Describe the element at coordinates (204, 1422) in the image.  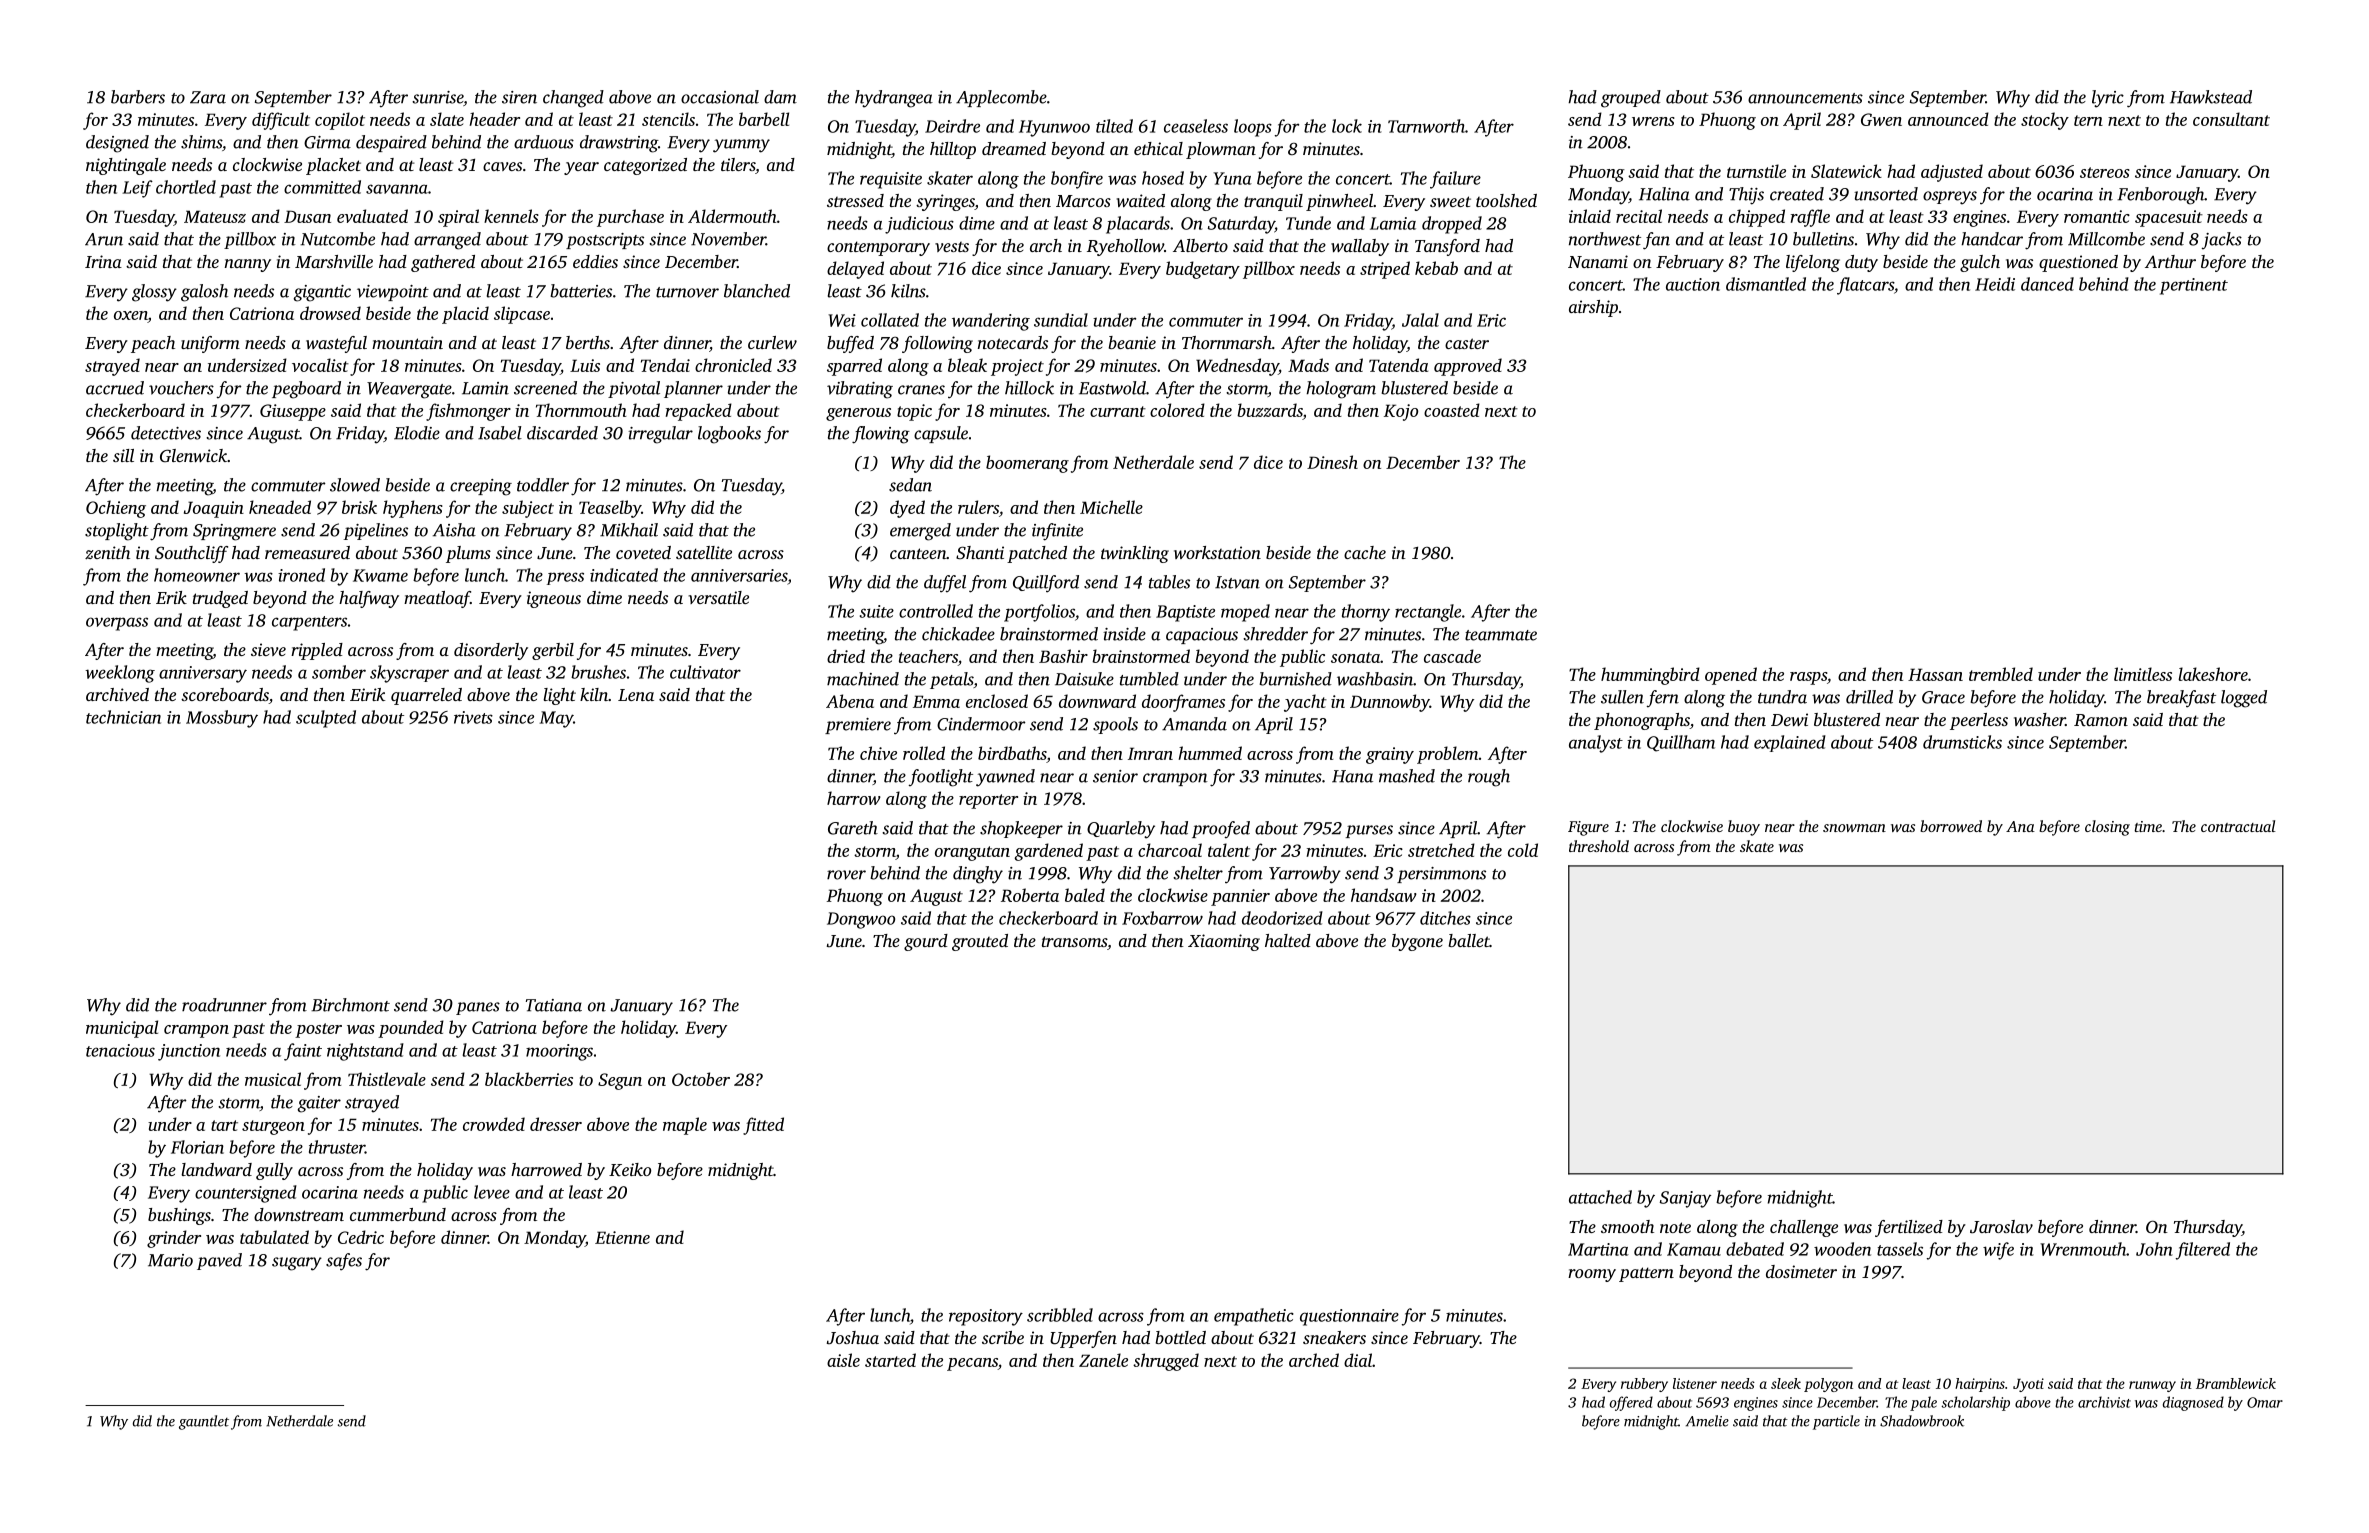
I see `gauntlet` at that location.
